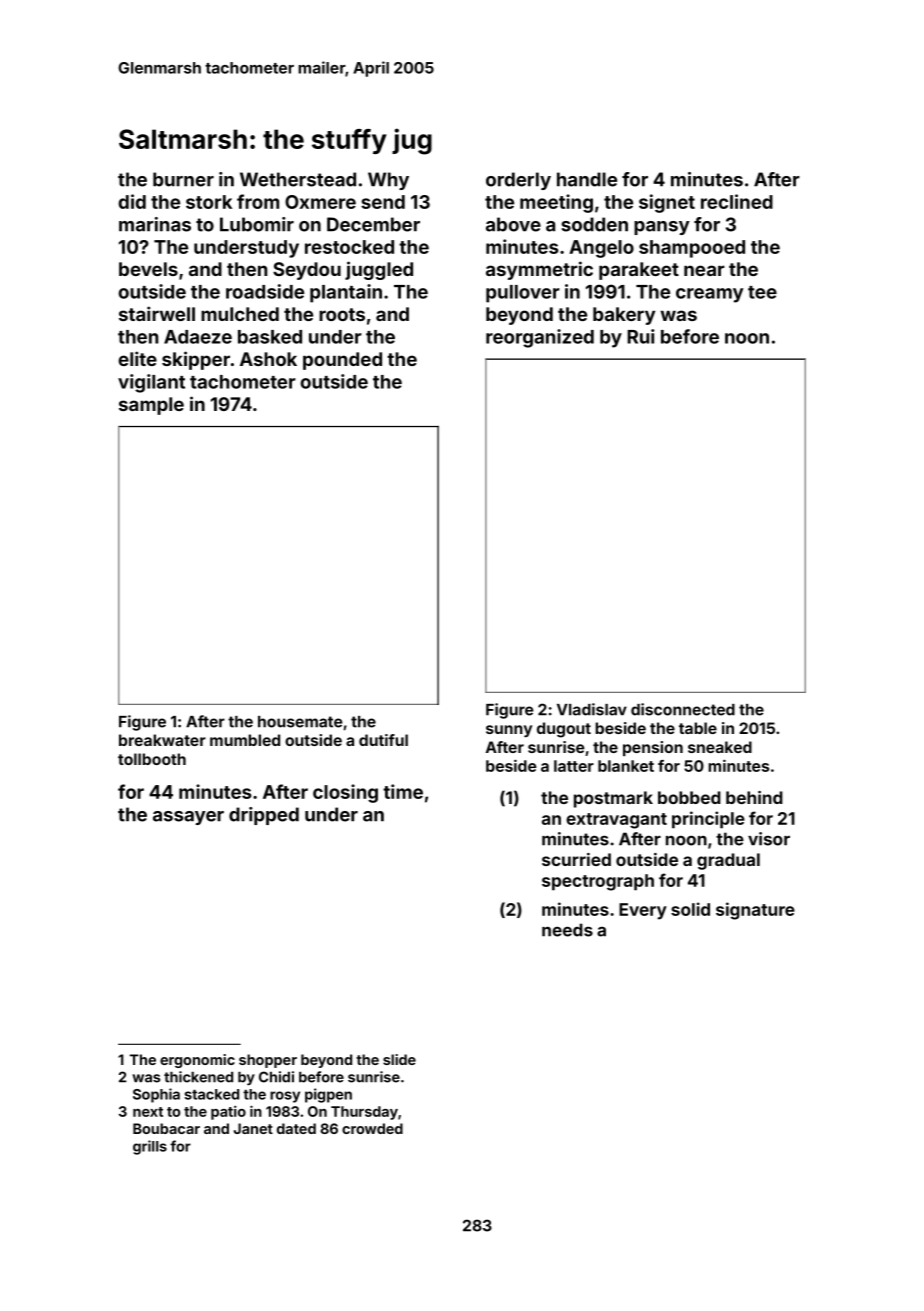 The image size is (924, 1311). What do you see at coordinates (276, 1077) in the image?
I see `Chidi` at bounding box center [276, 1077].
